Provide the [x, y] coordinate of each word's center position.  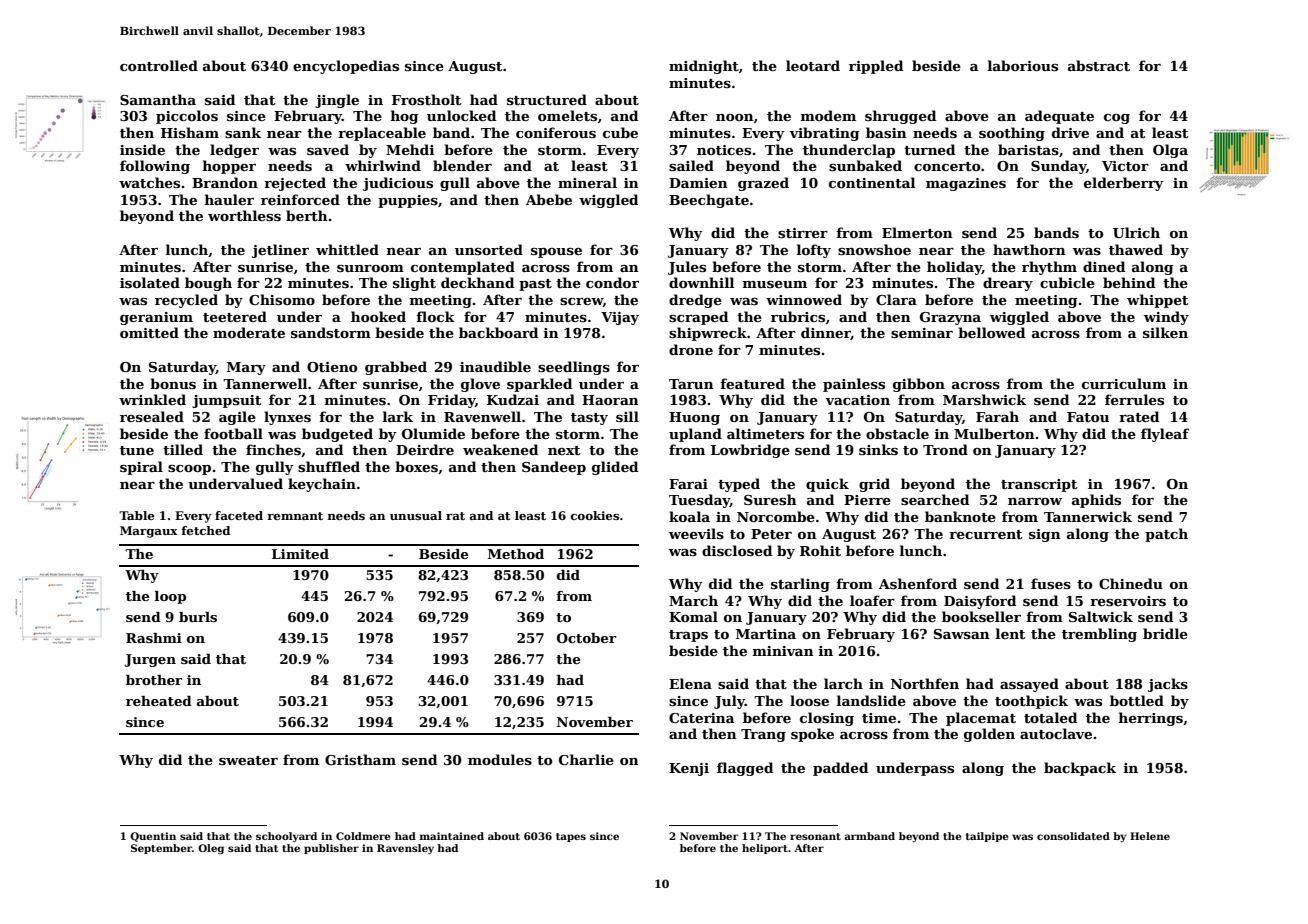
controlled [159, 65]
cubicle [1067, 282]
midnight [704, 67]
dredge [695, 301]
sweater [248, 760]
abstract [1099, 65]
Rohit [820, 550]
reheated [159, 701]
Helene [1150, 836]
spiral [141, 468]
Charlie [586, 759]
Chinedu [1131, 583]
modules [500, 759]
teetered [235, 316]
